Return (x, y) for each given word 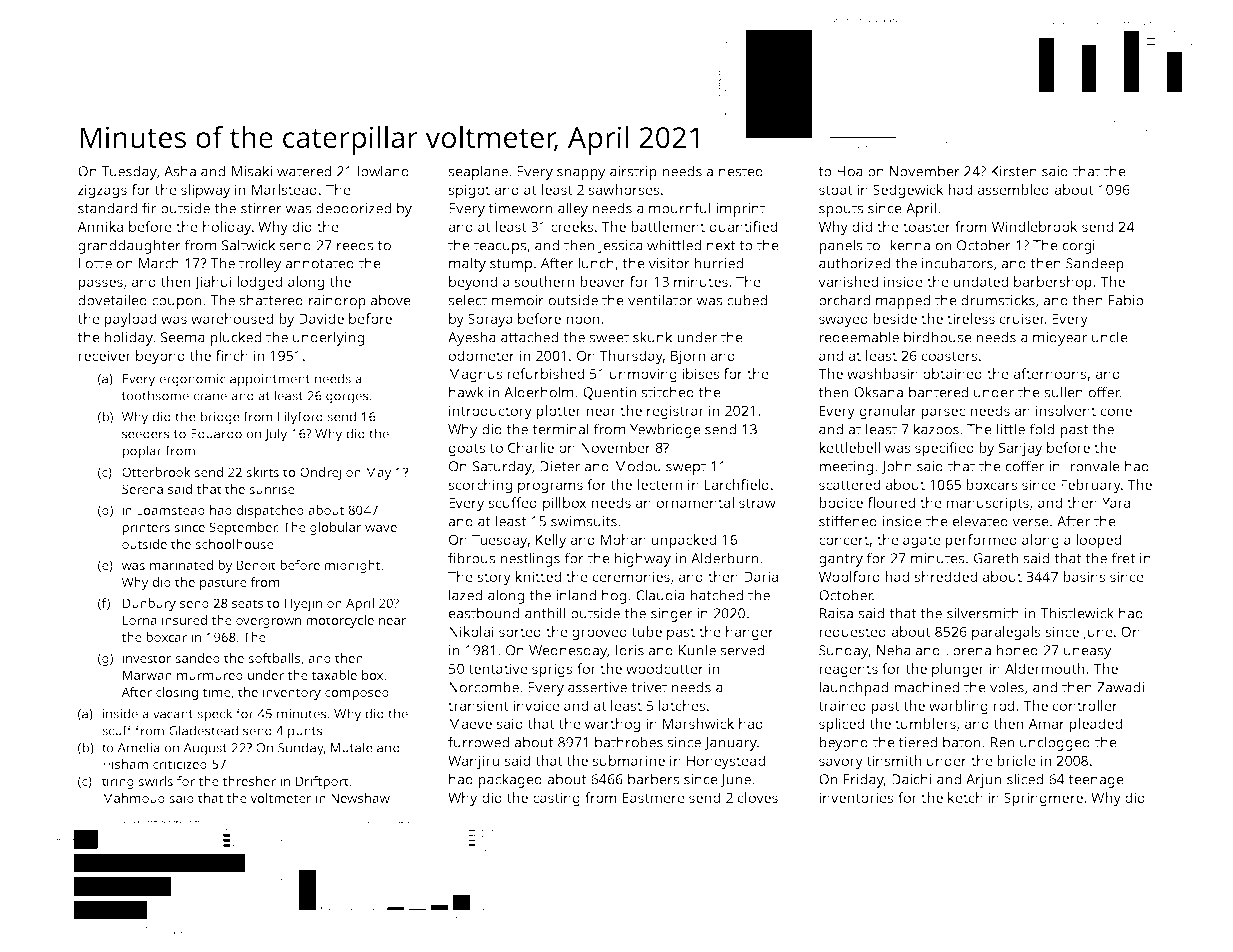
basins (1084, 576)
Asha (180, 171)
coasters (950, 356)
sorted (520, 631)
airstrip (633, 173)
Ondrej (320, 473)
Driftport (322, 782)
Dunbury (149, 604)
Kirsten (1014, 171)
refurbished (545, 373)
